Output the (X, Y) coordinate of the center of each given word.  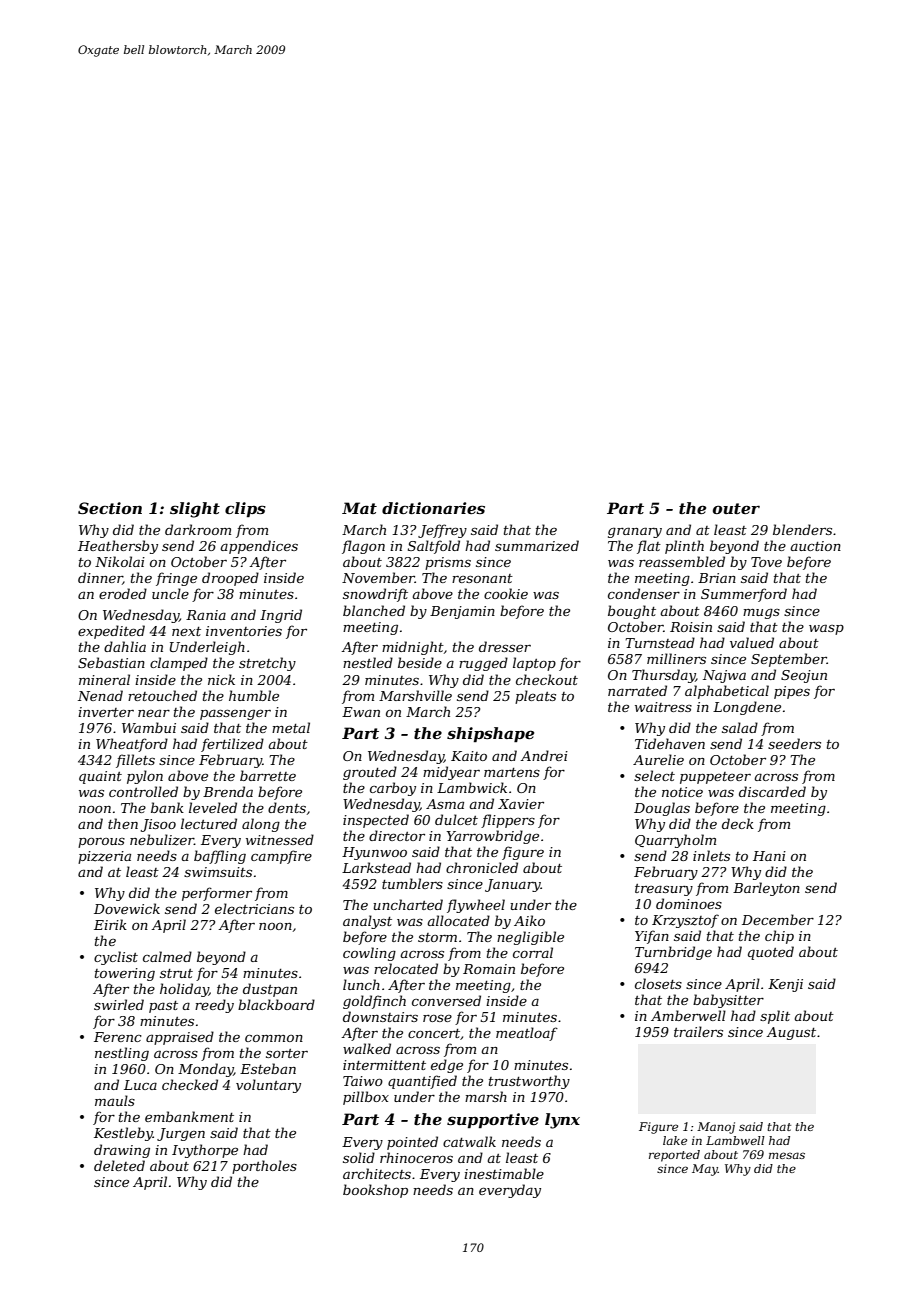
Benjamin (462, 612)
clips (245, 509)
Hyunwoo (374, 853)
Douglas (662, 809)
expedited (111, 632)
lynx (562, 1121)
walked (367, 1048)
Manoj (716, 1128)
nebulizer (162, 840)
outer (736, 508)
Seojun (804, 676)
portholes (264, 1167)
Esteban (268, 1068)
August (791, 1033)
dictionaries (433, 508)
